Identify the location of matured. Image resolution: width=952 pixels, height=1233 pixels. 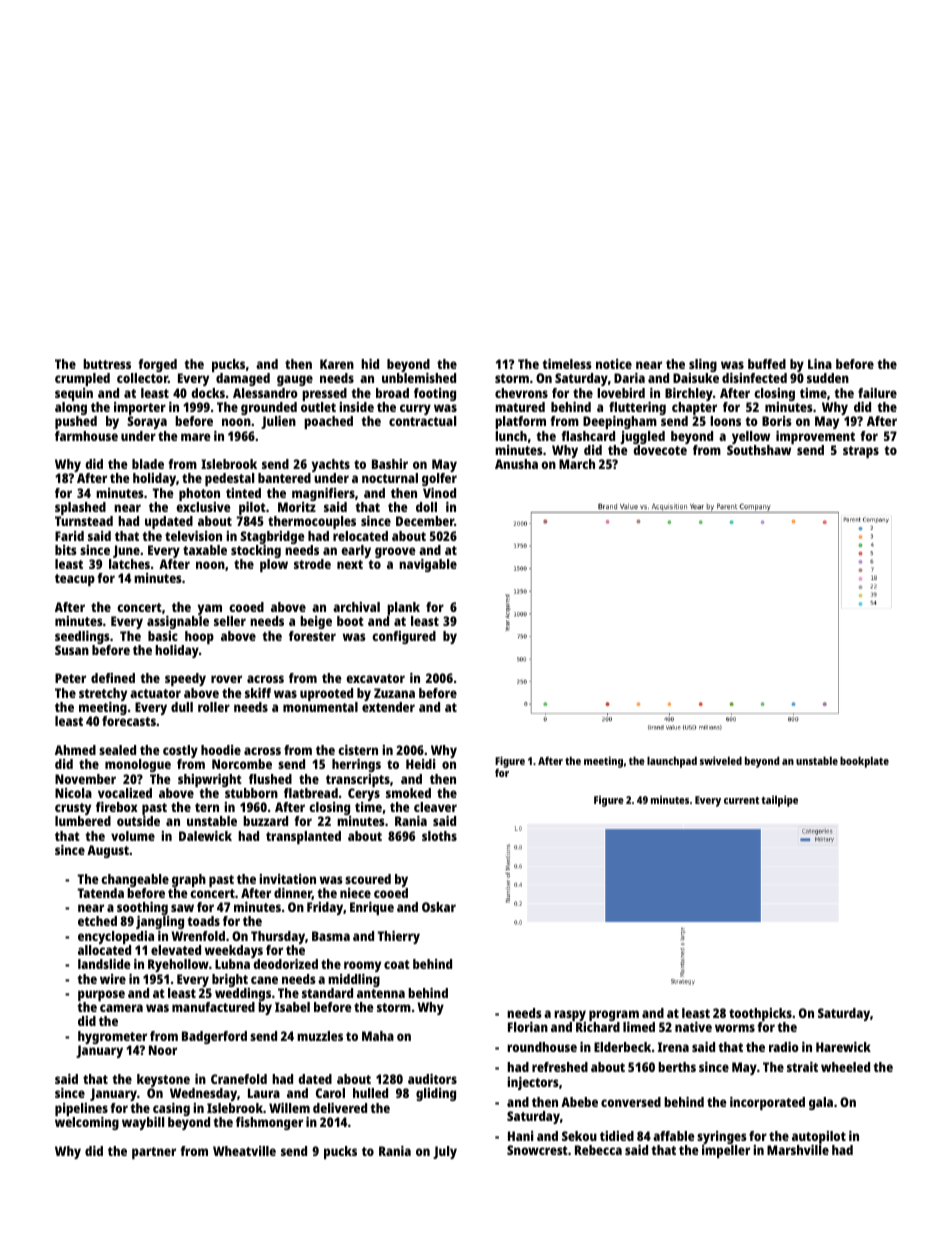
(520, 407).
